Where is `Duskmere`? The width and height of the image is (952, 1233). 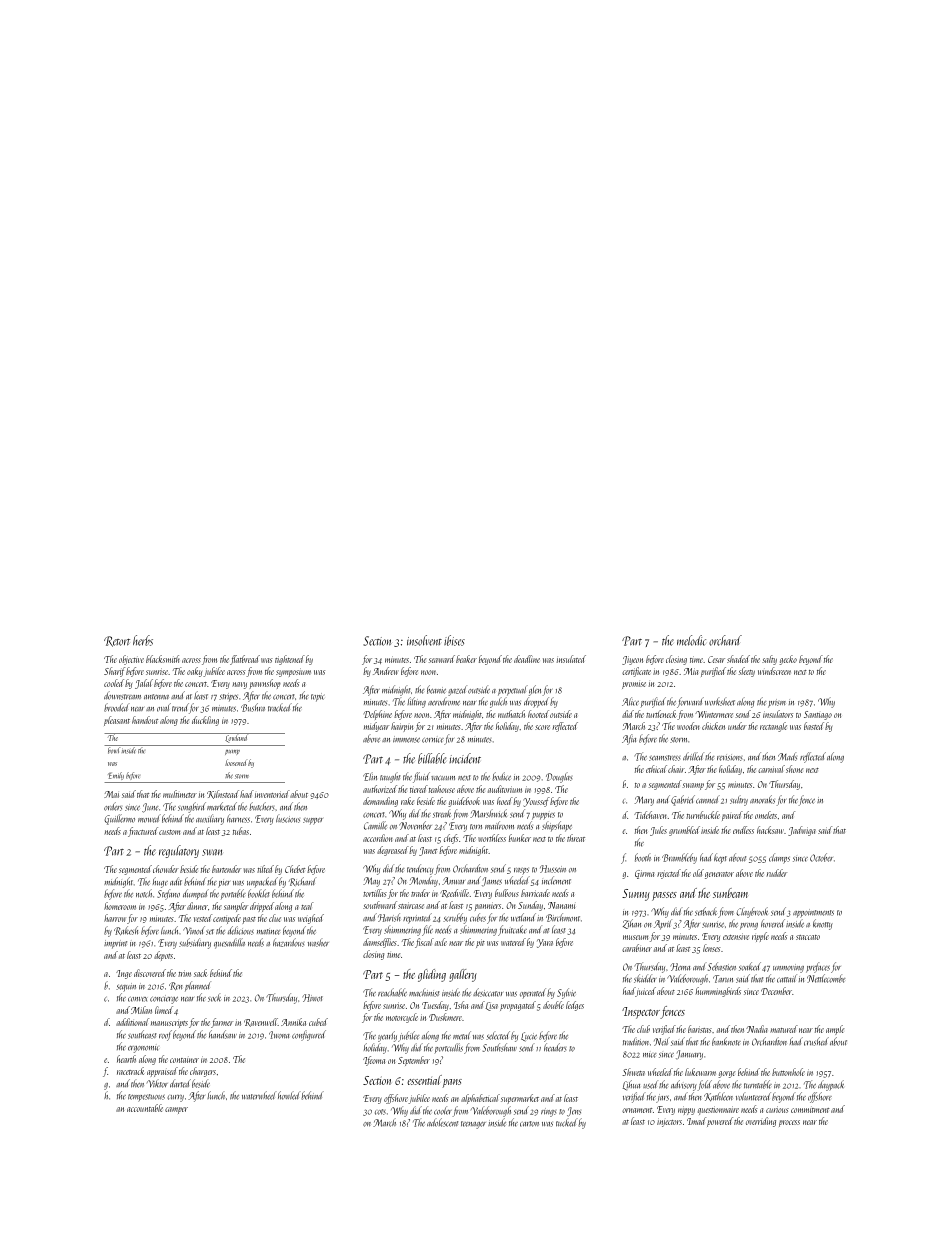
Duskmere is located at coordinates (445, 1017).
